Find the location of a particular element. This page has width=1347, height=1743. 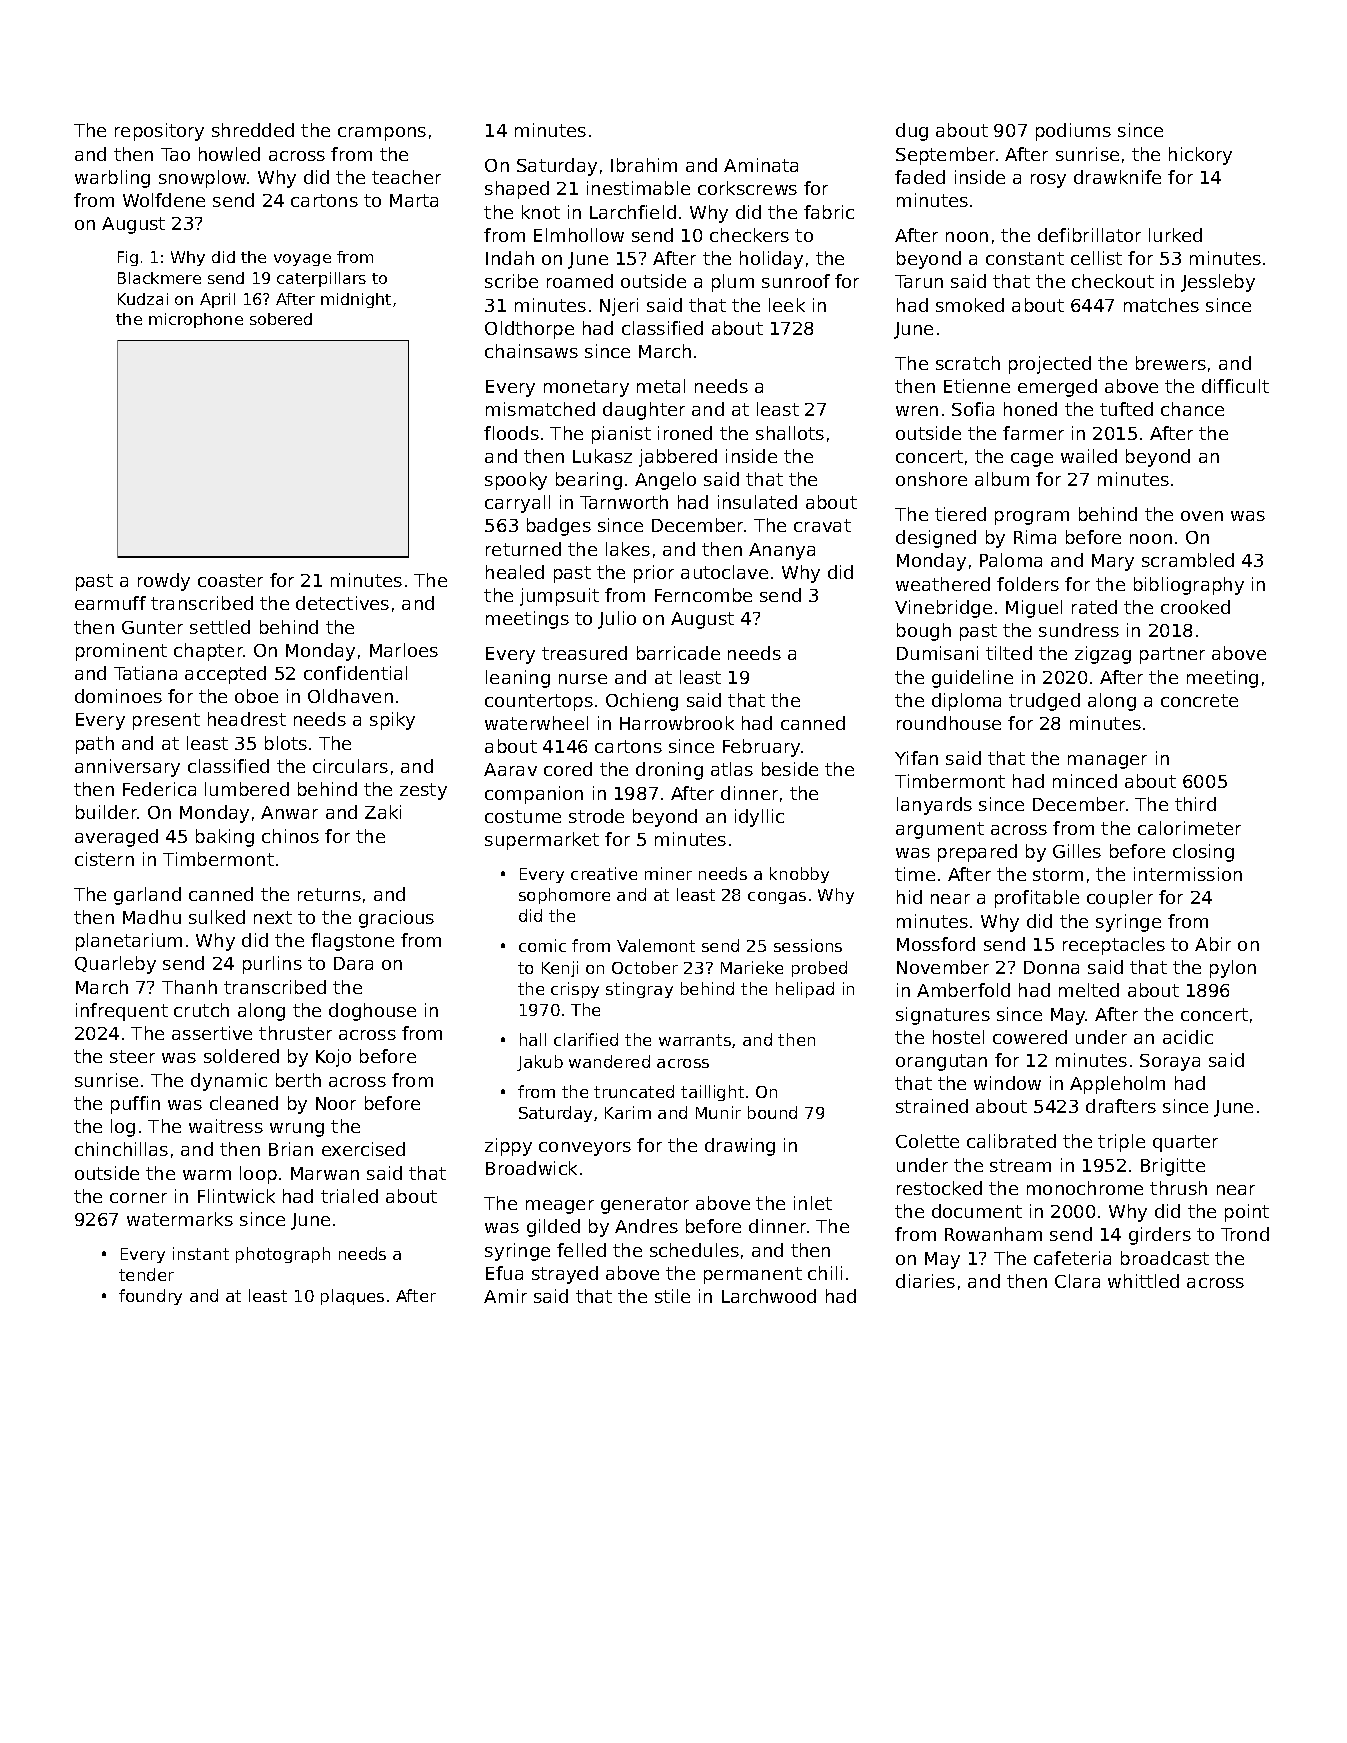

podiums is located at coordinates (1073, 132).
